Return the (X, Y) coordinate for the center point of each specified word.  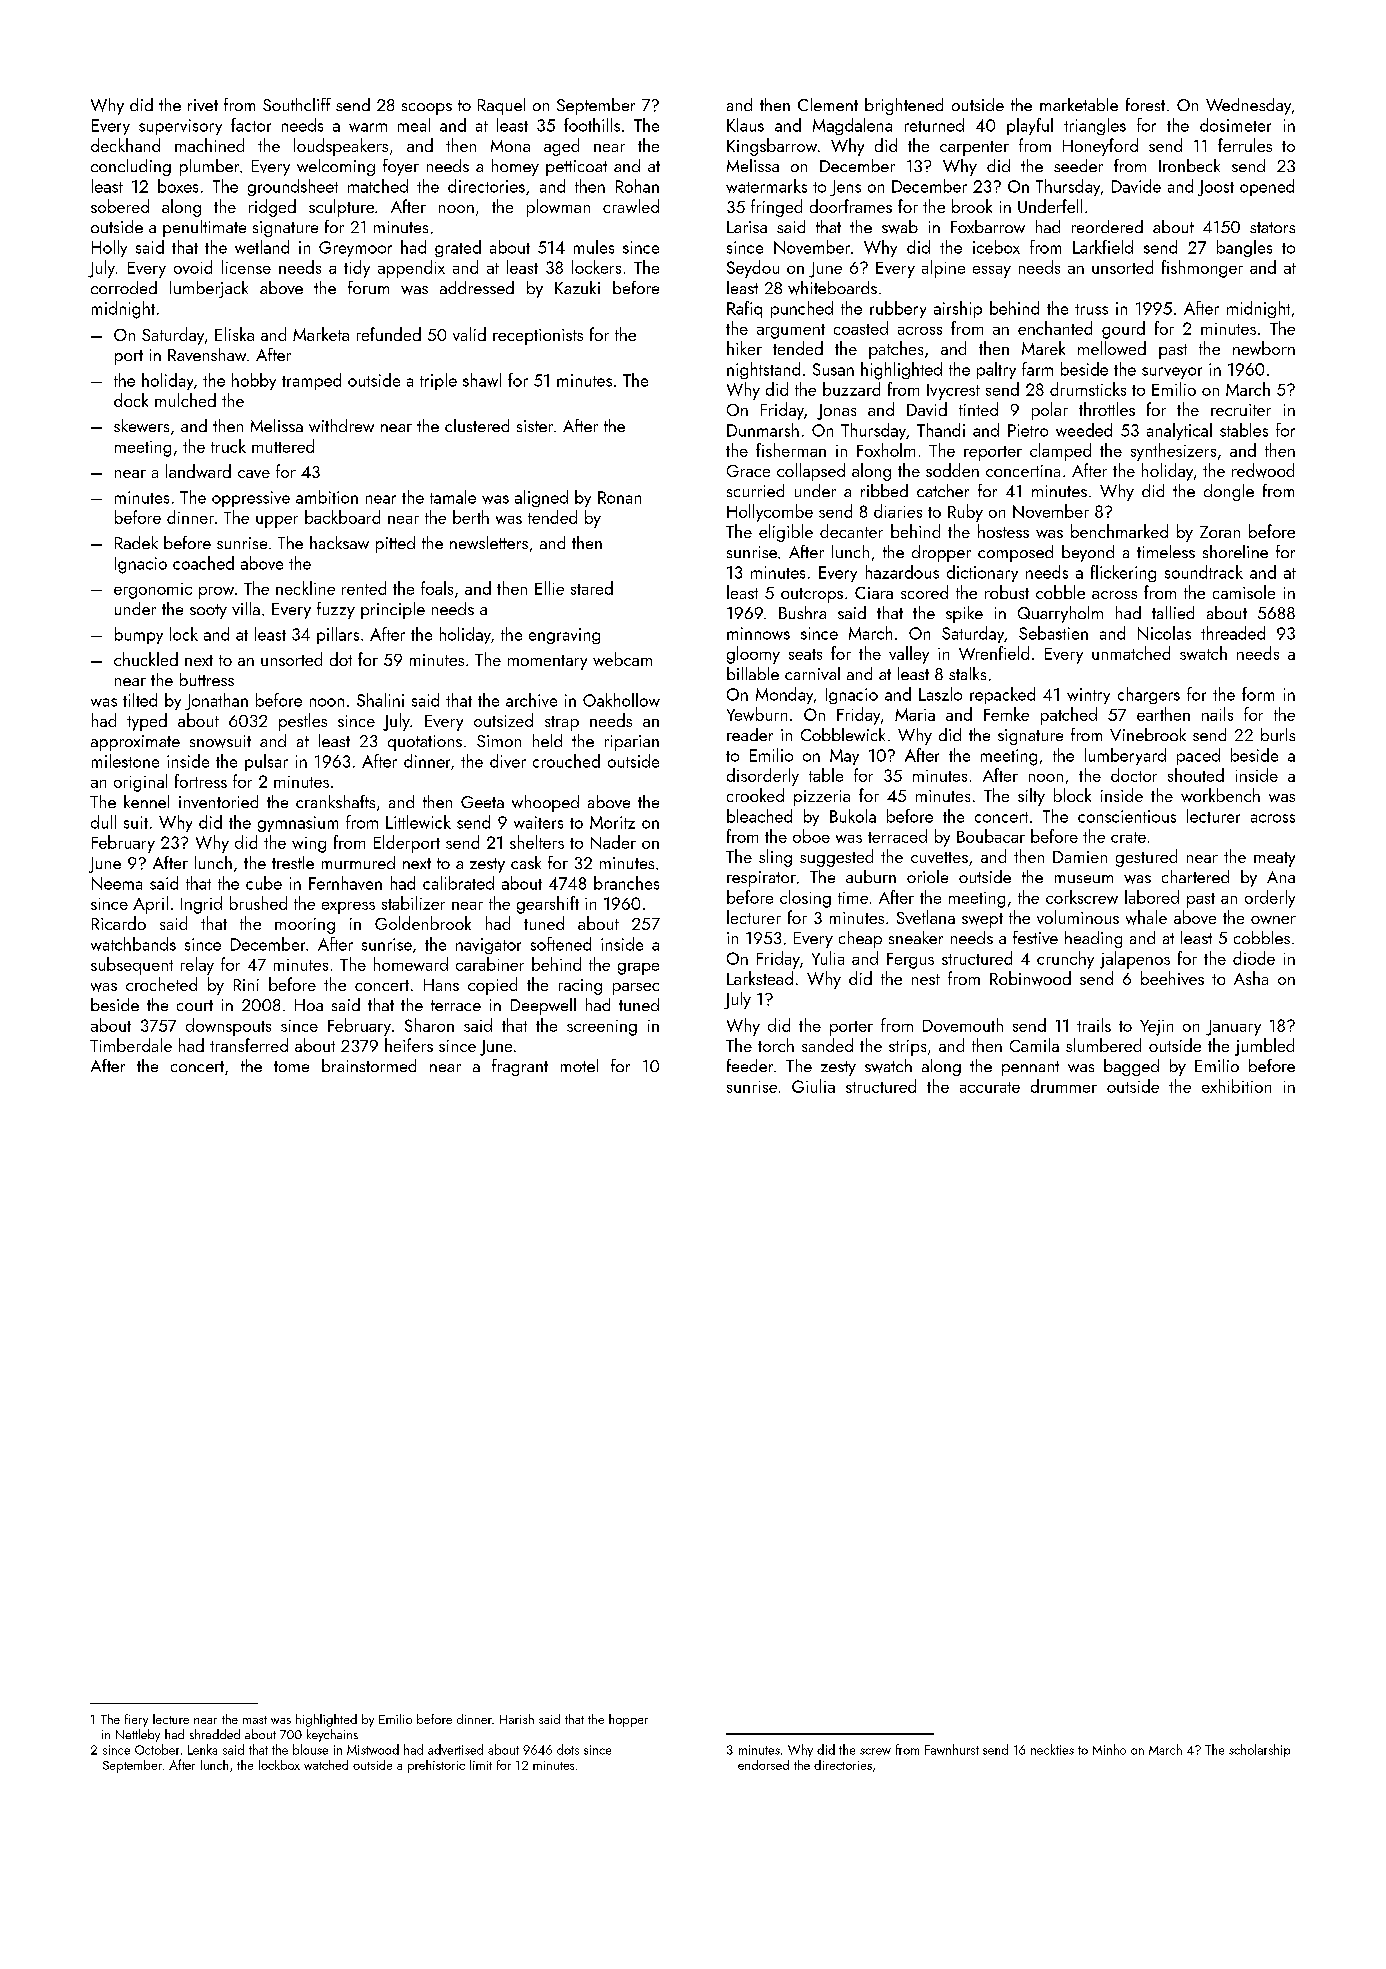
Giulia (813, 1086)
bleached (759, 816)
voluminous (1078, 917)
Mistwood (373, 1749)
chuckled (146, 659)
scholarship (1259, 1750)
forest (1145, 104)
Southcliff (297, 104)
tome (291, 1066)
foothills (592, 125)
